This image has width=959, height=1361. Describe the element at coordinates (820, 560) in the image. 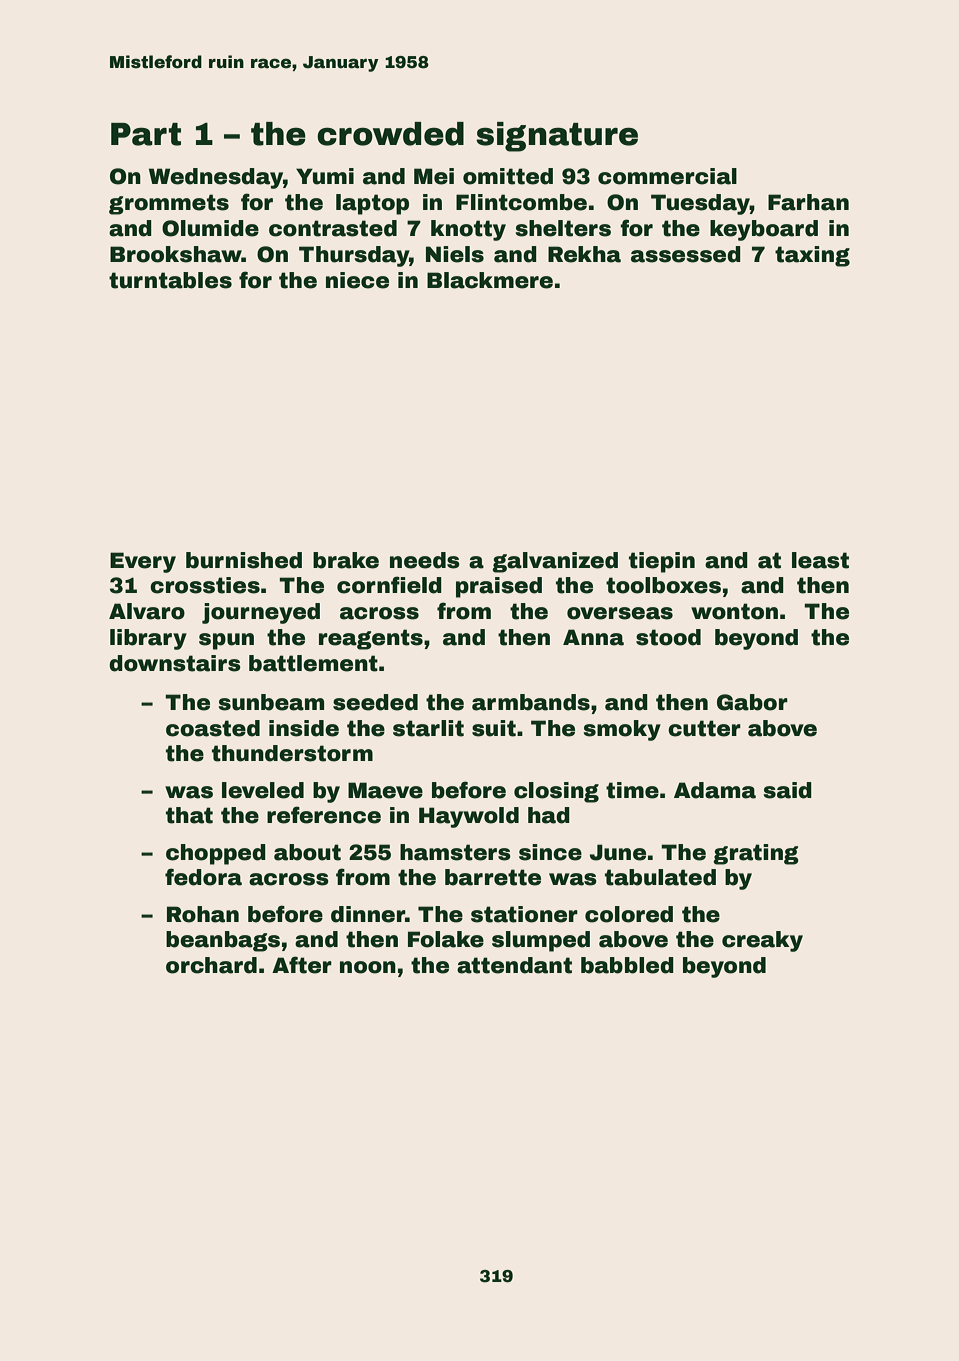

I see `least` at that location.
